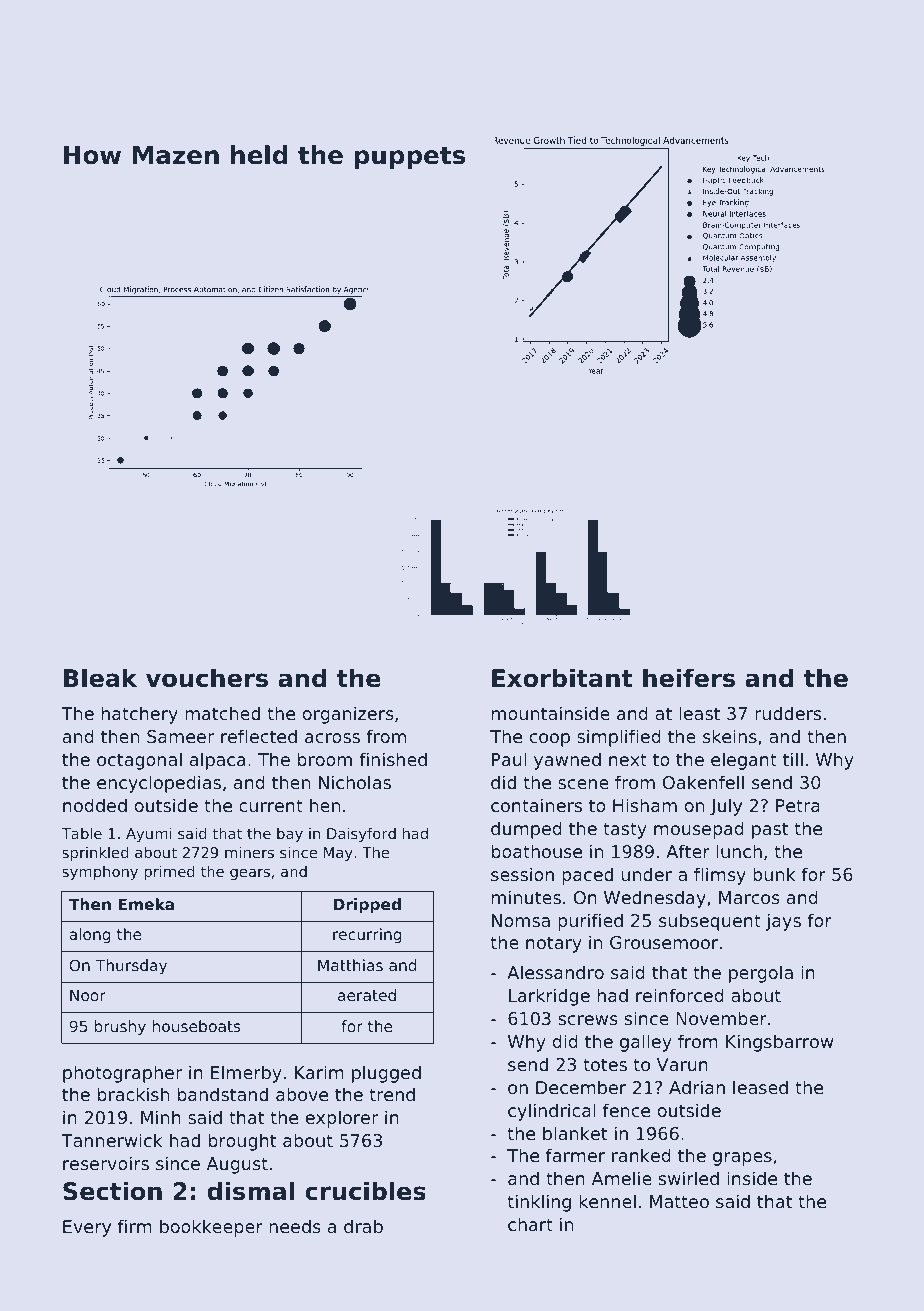 The height and width of the screenshot is (1311, 924). What do you see at coordinates (350, 965) in the screenshot?
I see `Matthias` at bounding box center [350, 965].
